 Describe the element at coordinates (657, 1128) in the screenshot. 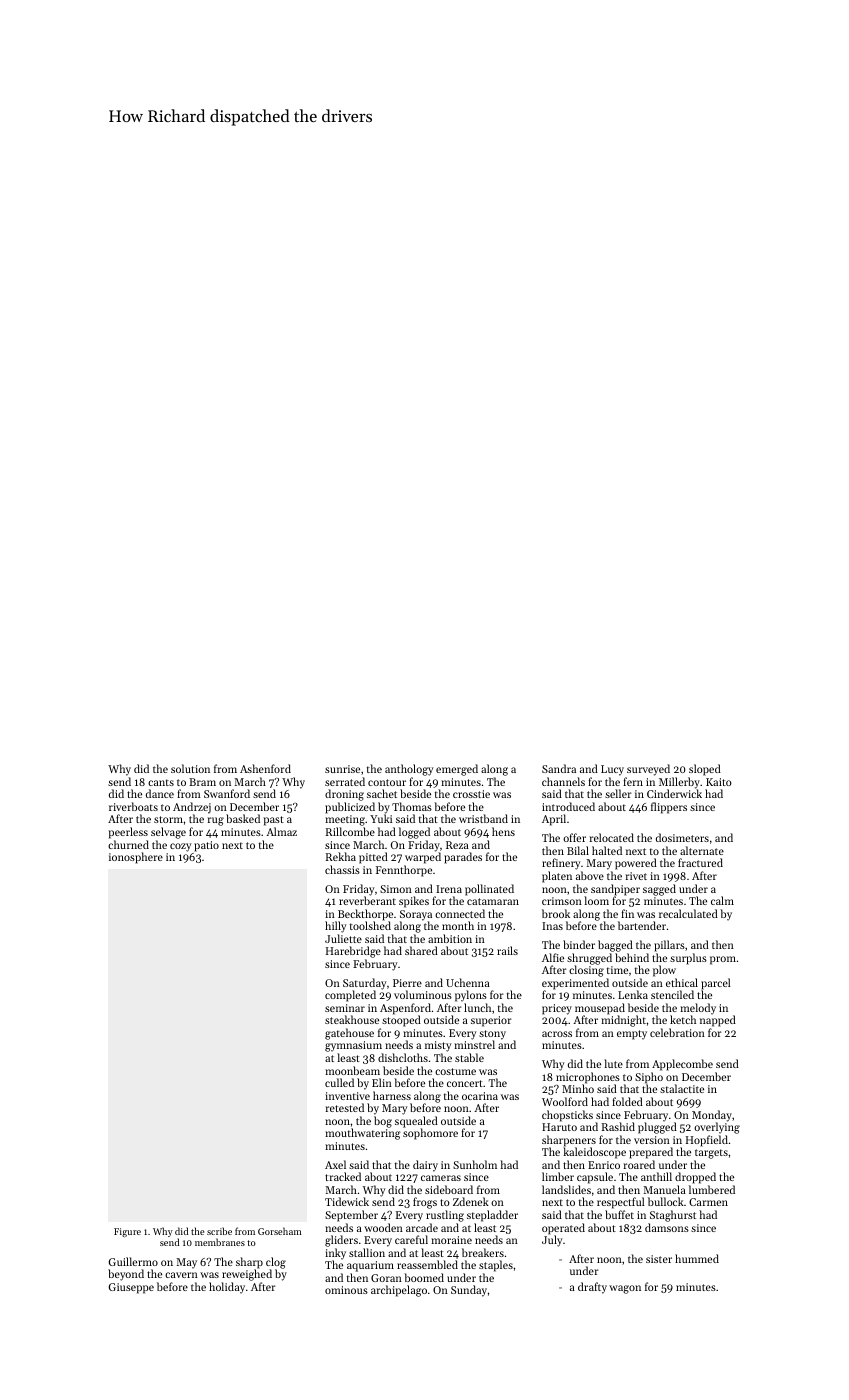

I see `plugged` at that location.
